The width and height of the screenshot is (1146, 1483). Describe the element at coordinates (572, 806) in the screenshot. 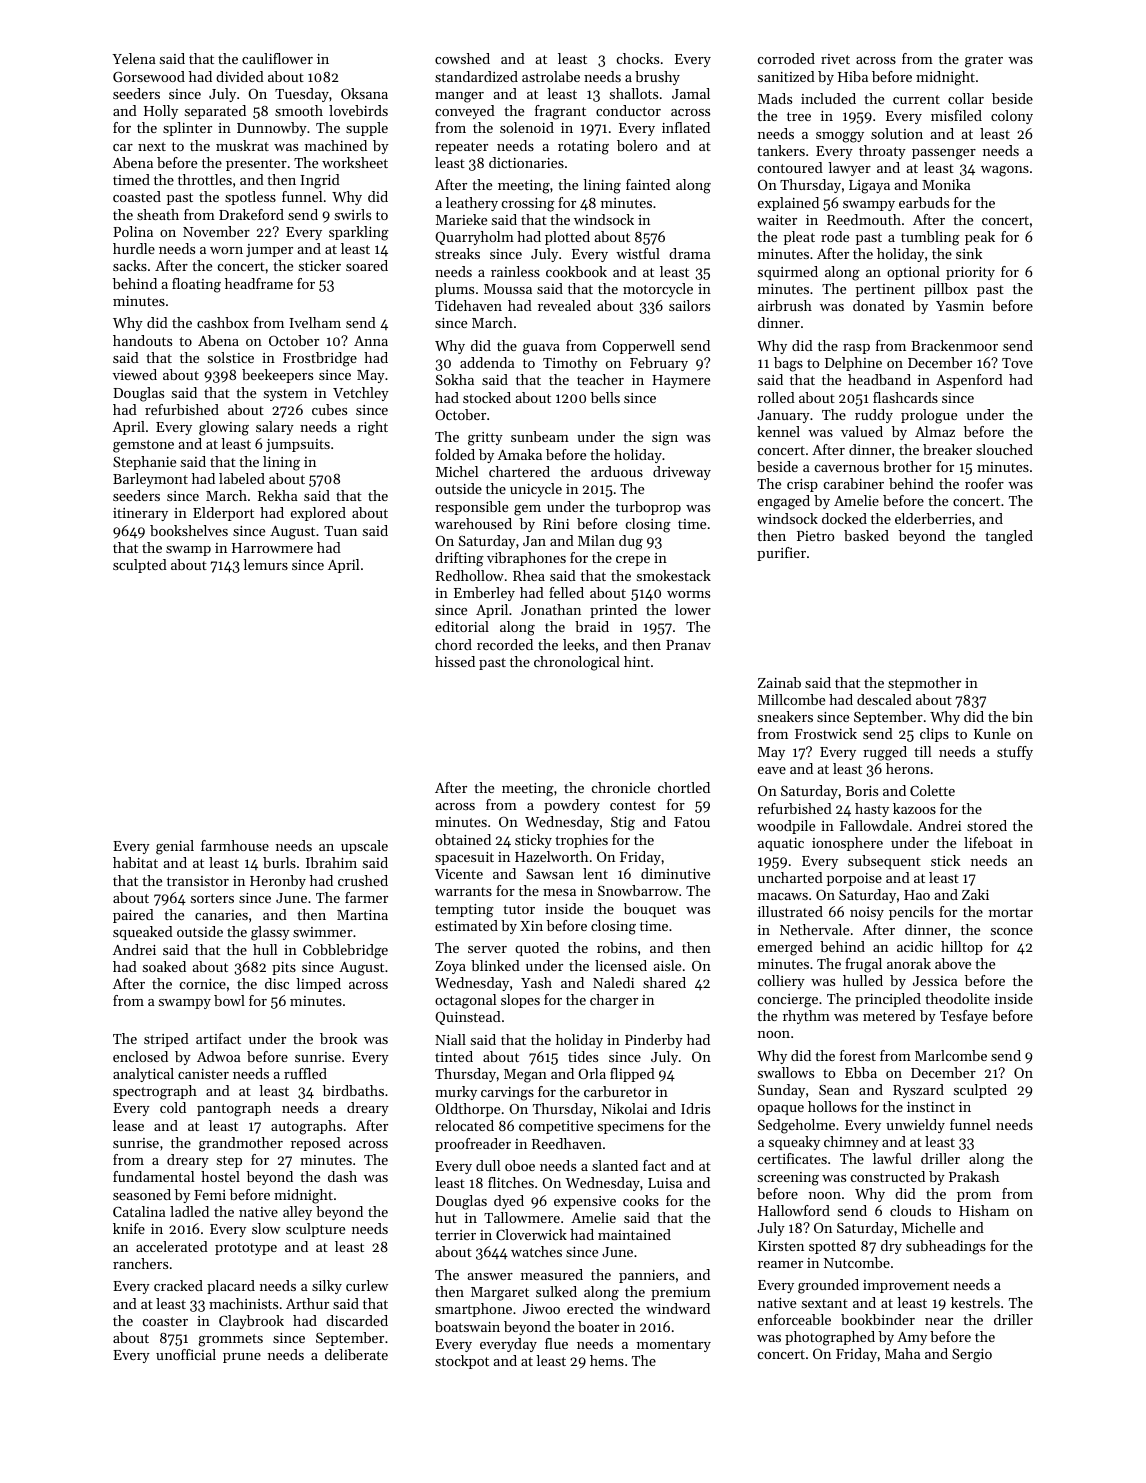

I see `powdery` at that location.
